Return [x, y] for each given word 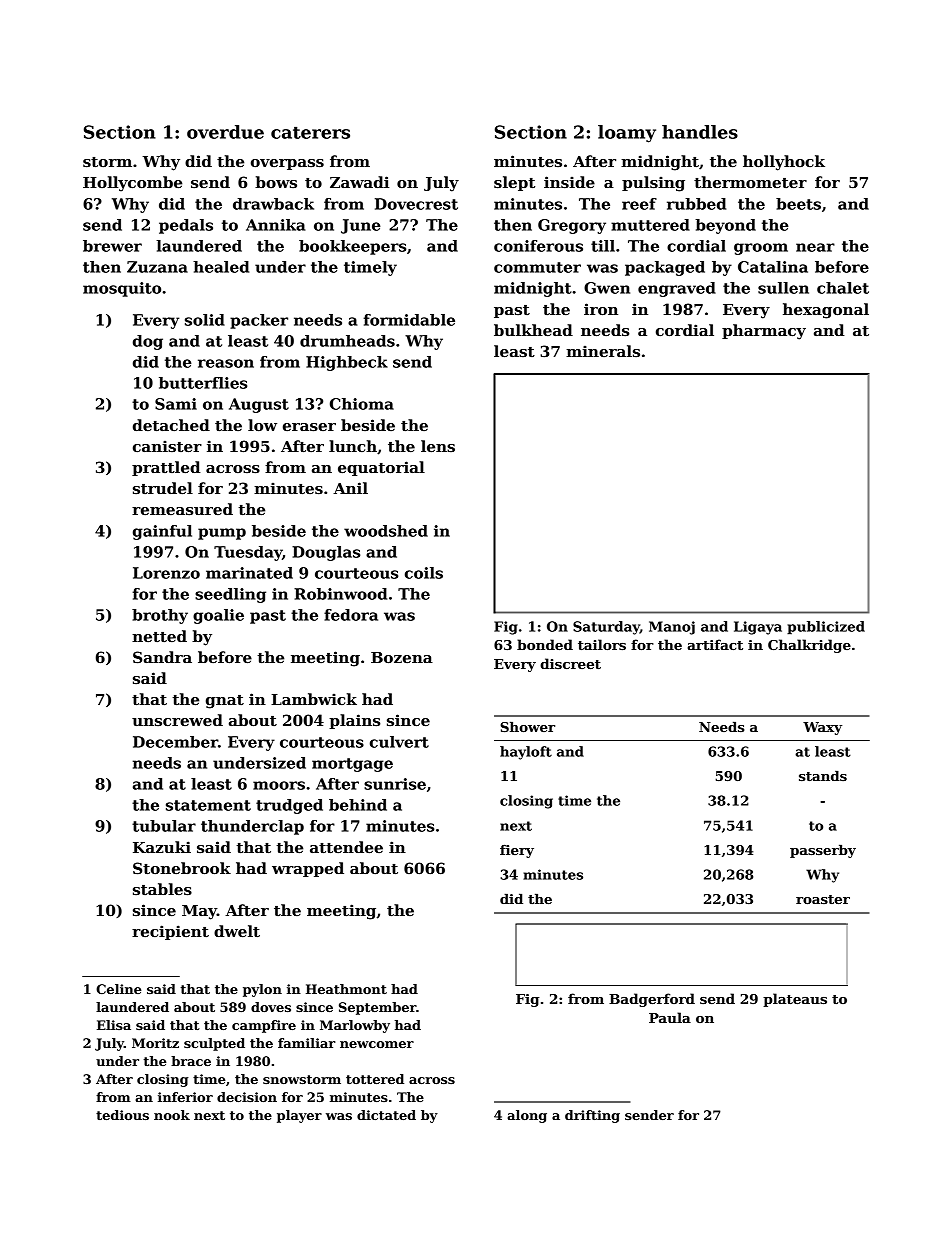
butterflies [203, 383]
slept [514, 183]
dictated [386, 1115]
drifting [592, 1116]
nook [172, 1115]
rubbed [696, 204]
